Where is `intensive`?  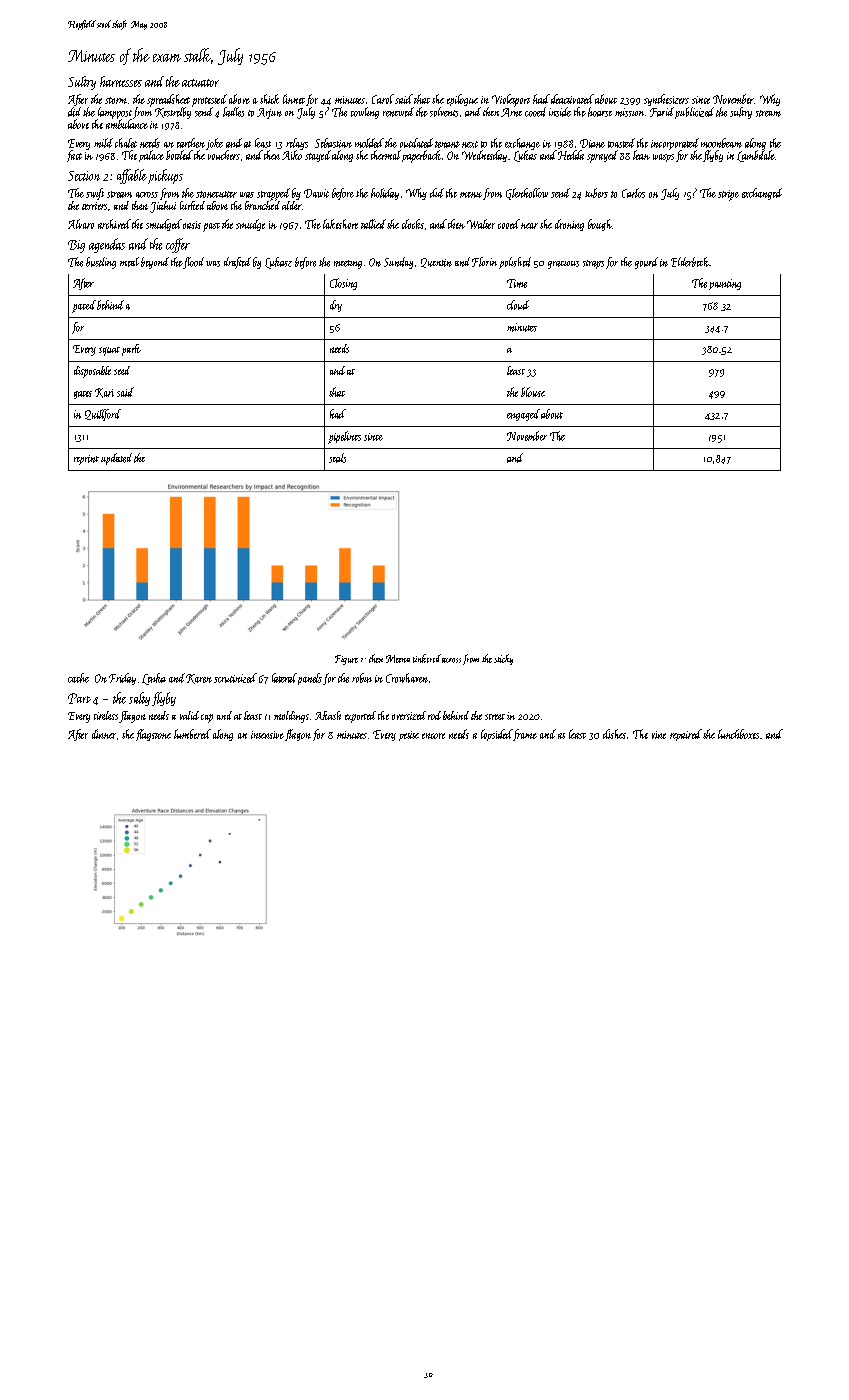 intensive is located at coordinates (267, 735).
